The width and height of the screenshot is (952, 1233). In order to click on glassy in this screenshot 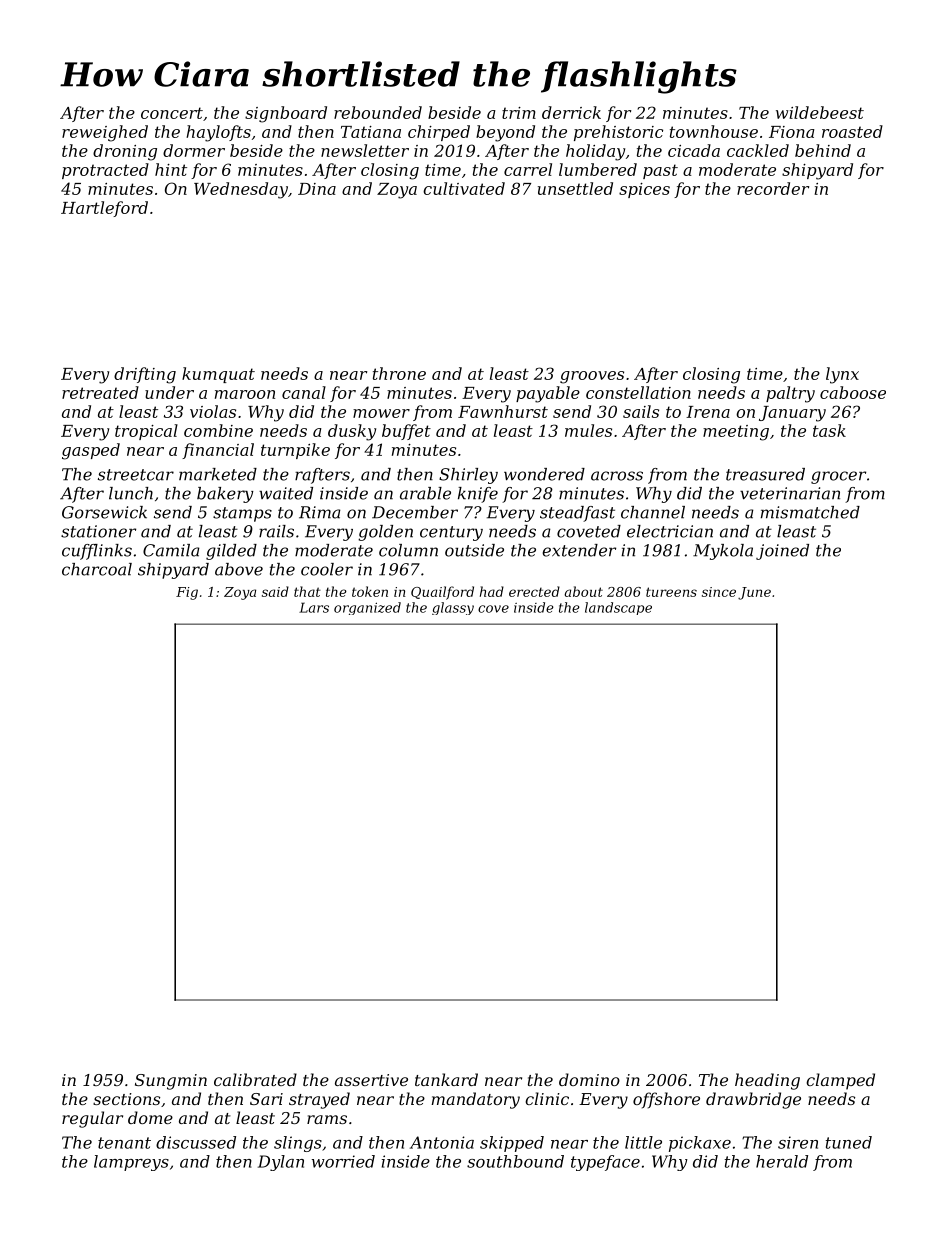, I will do `click(453, 608)`.
